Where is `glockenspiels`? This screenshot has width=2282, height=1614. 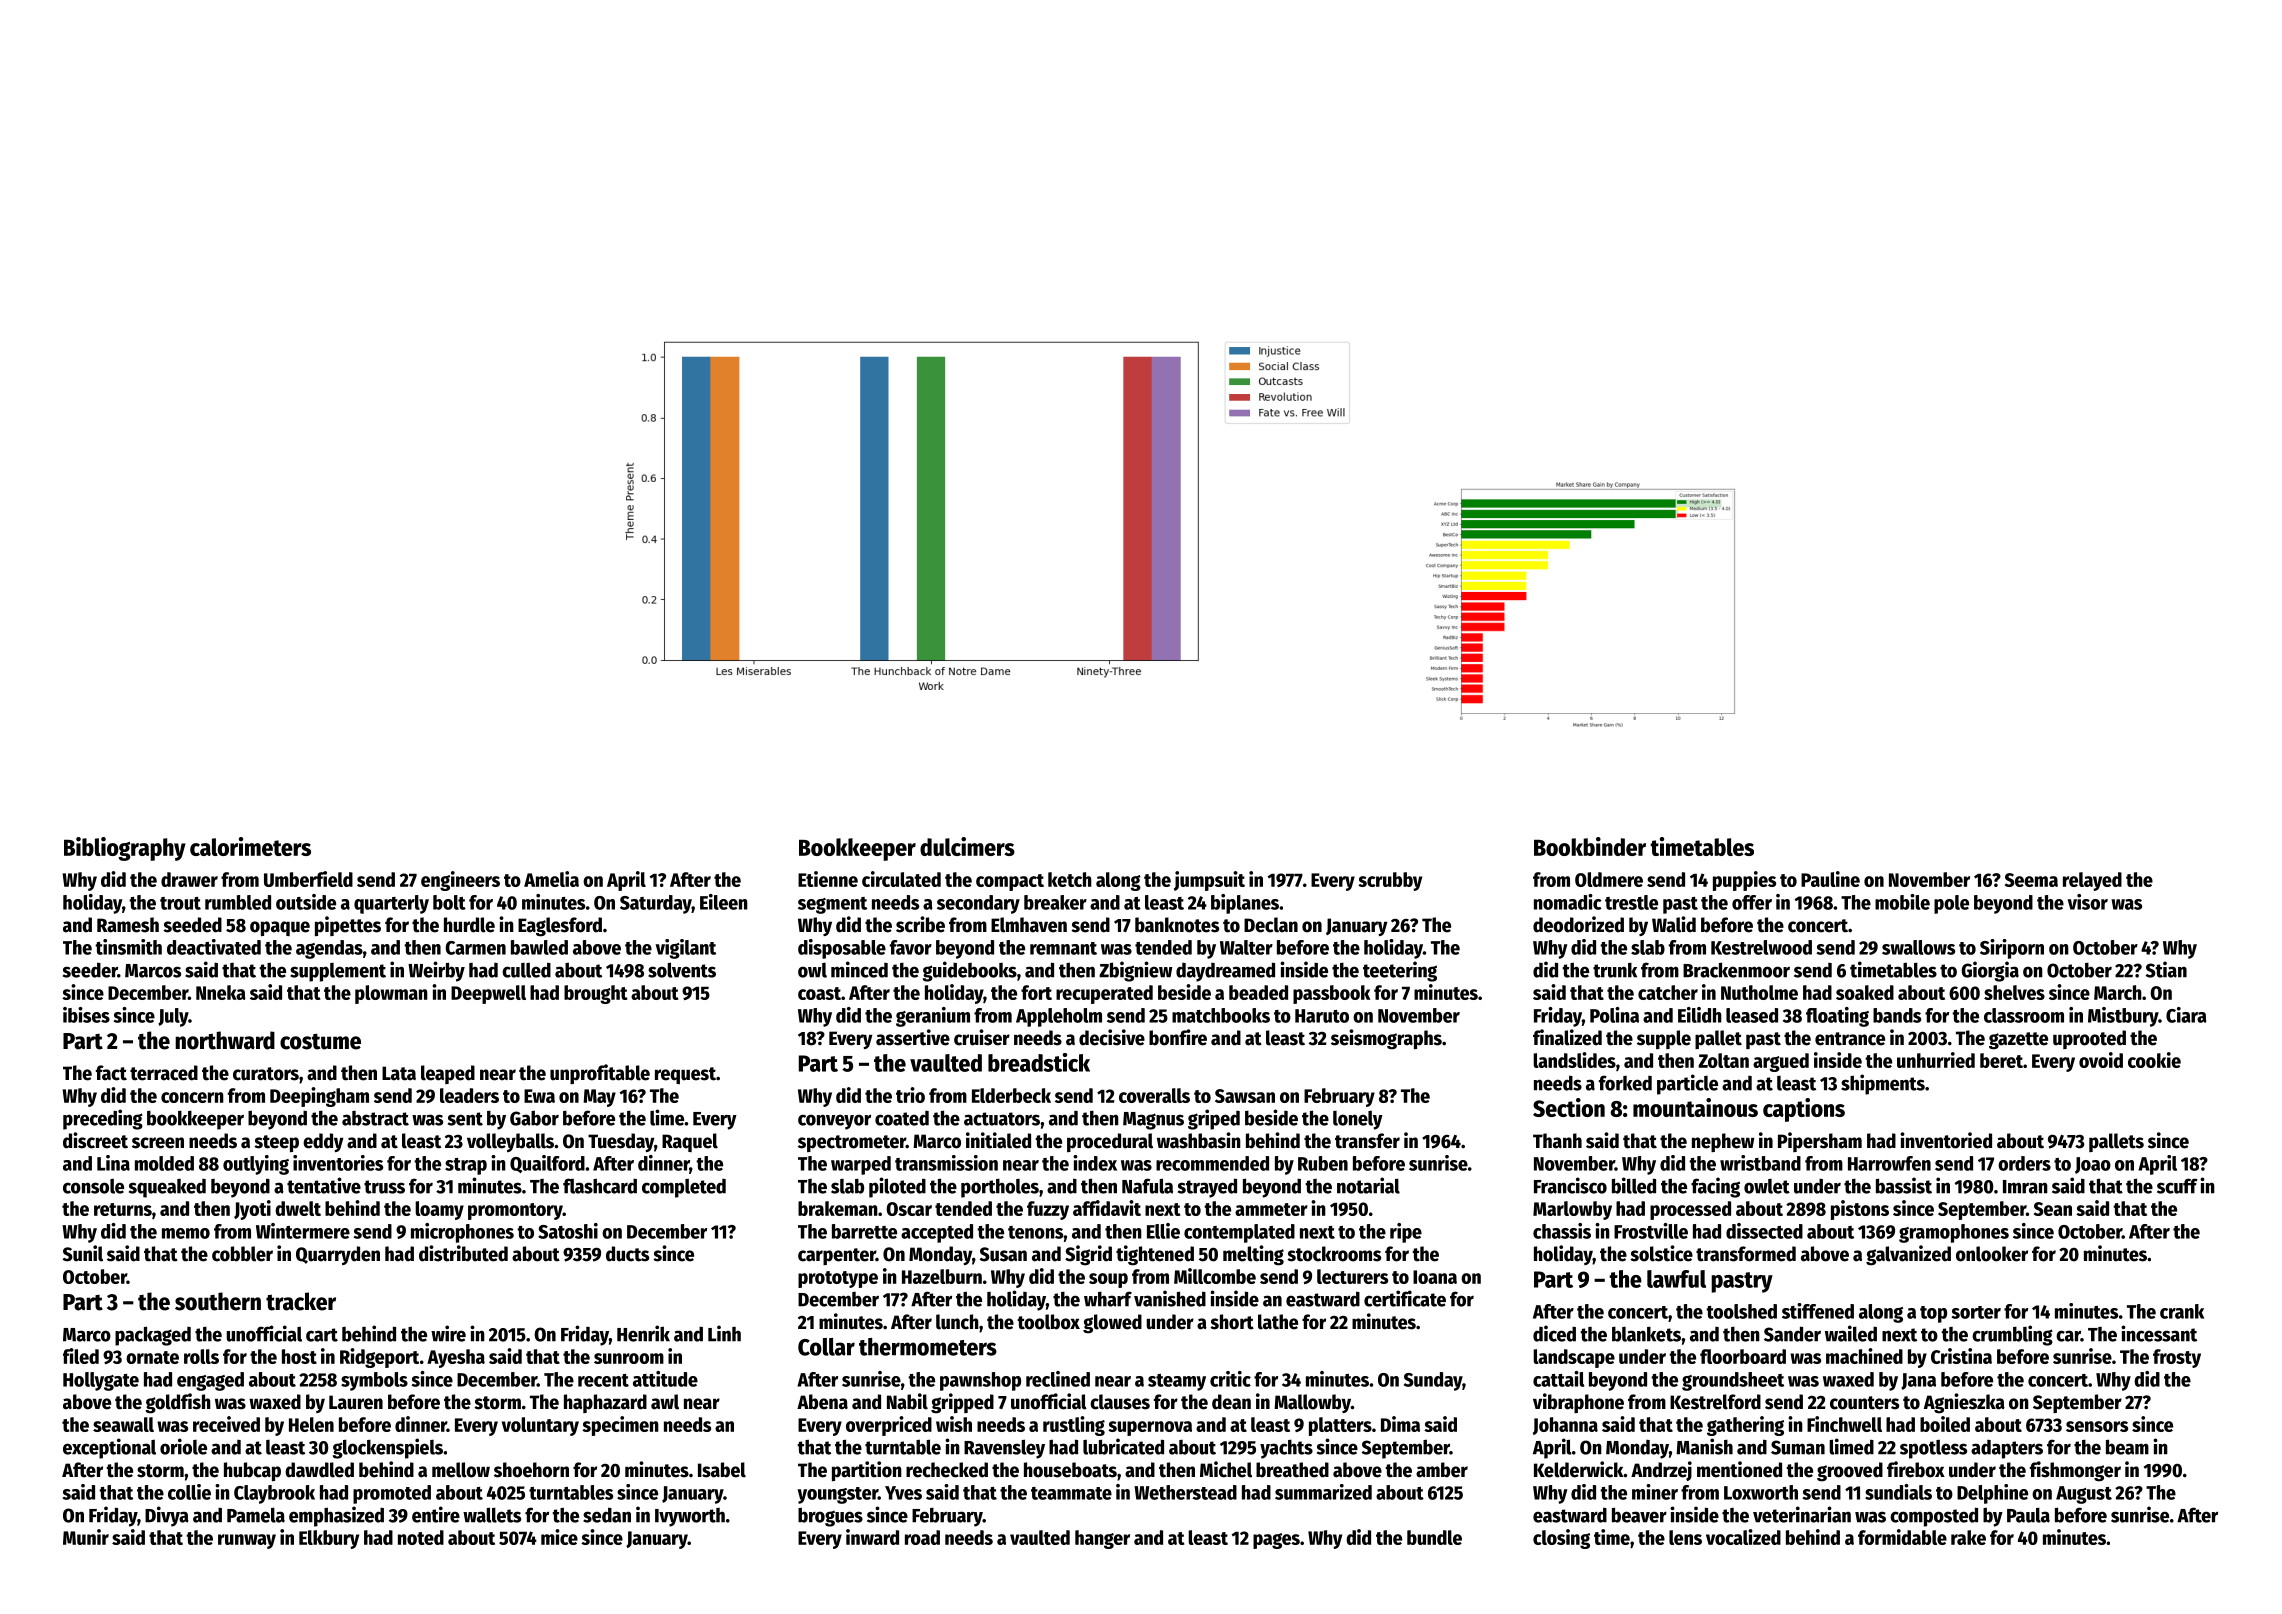 glockenspiels is located at coordinates (388, 1448).
